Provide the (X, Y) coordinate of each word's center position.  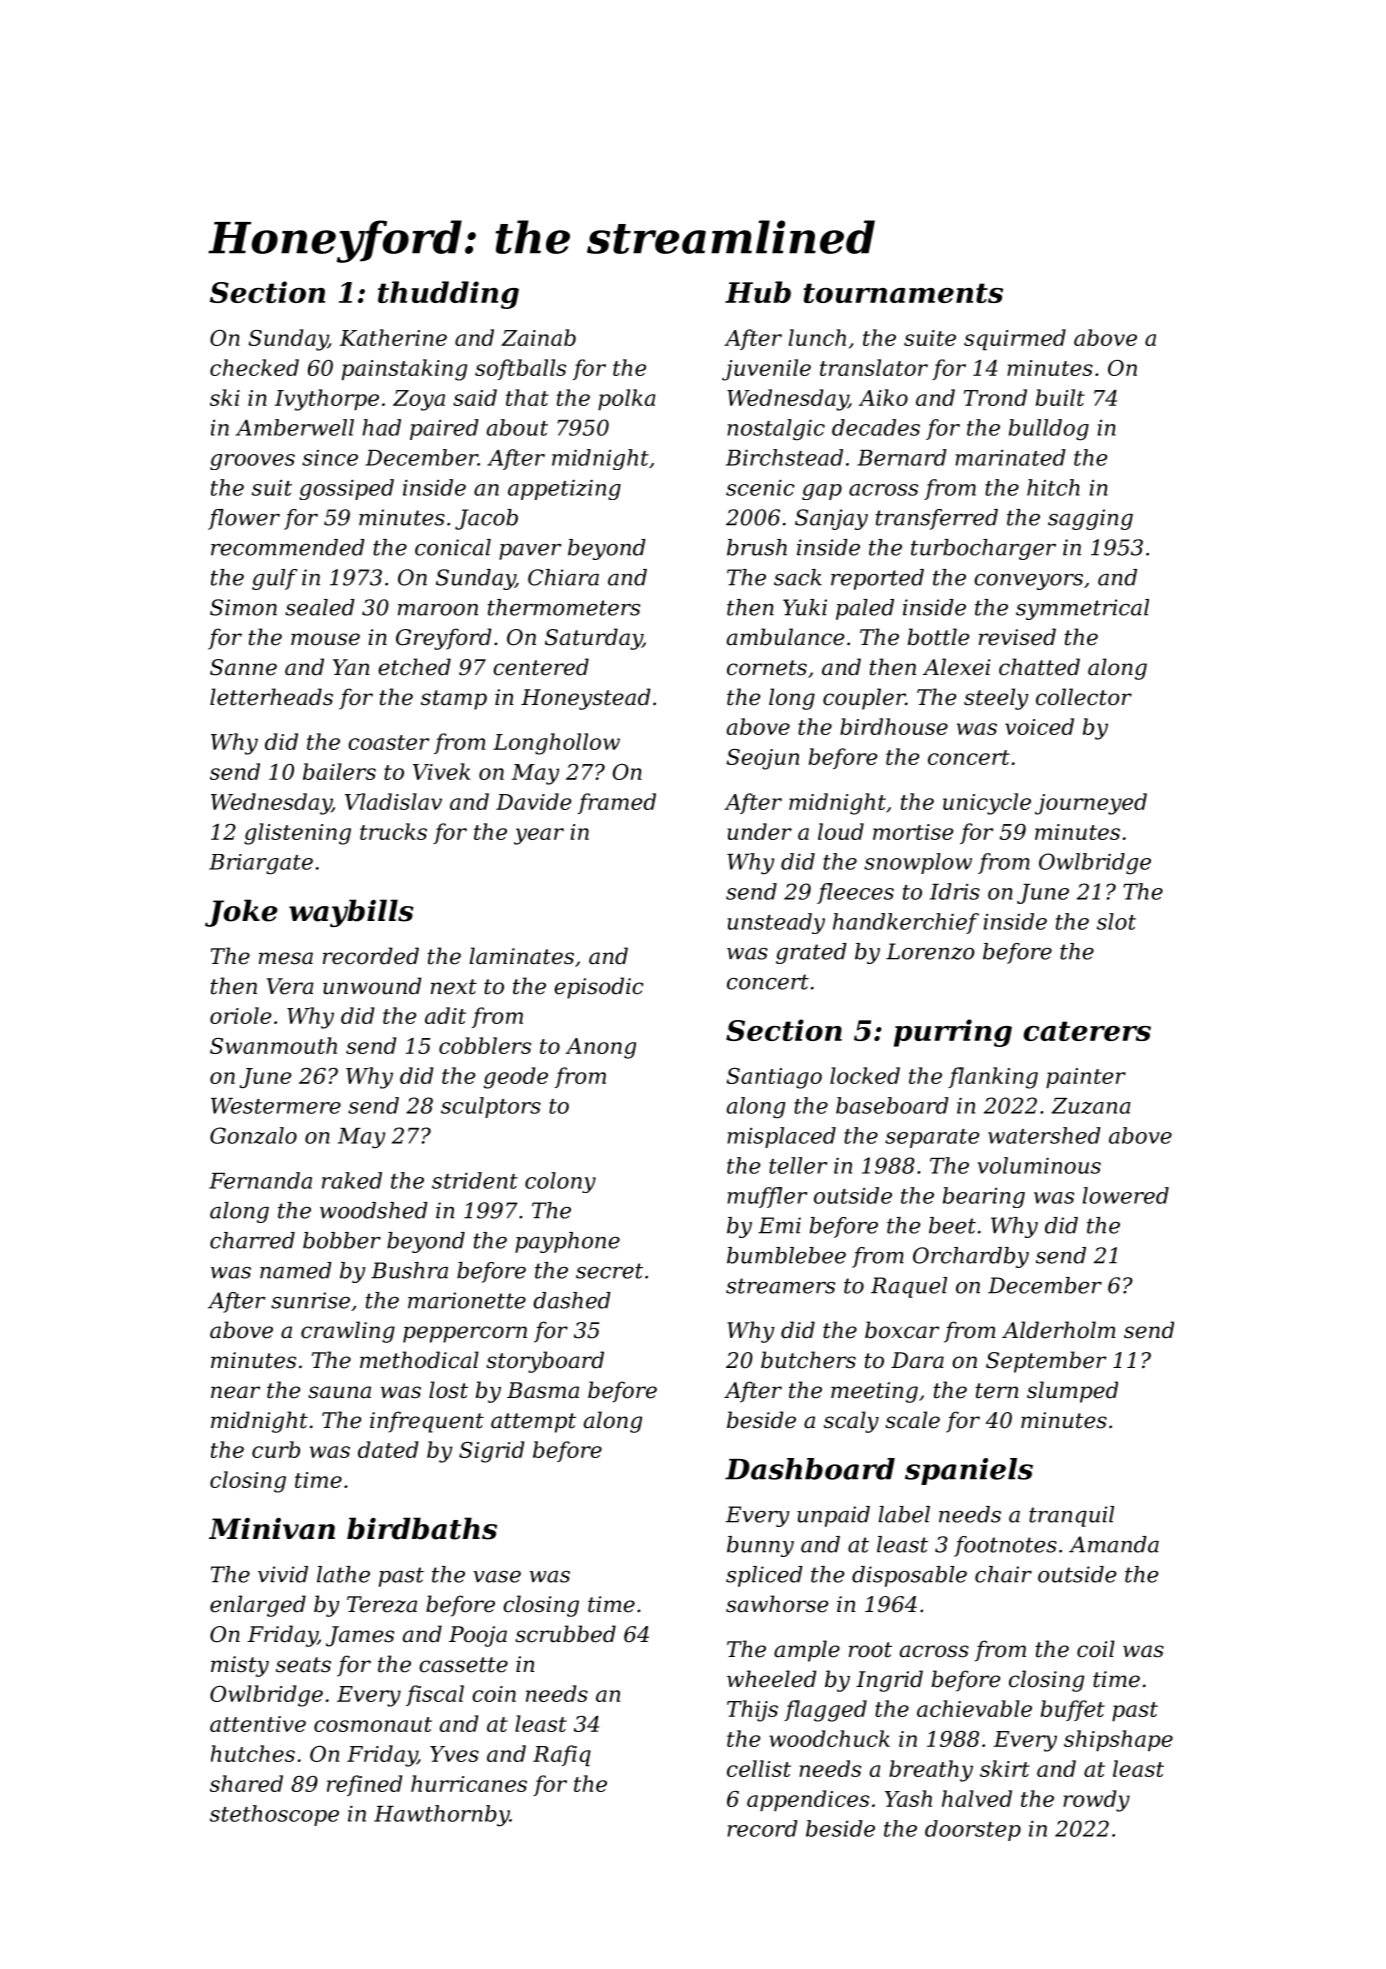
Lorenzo (930, 951)
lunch (817, 337)
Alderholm (1059, 1330)
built (1060, 397)
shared (246, 1783)
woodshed (374, 1210)
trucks (393, 831)
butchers (808, 1360)
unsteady (776, 923)
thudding (448, 295)
